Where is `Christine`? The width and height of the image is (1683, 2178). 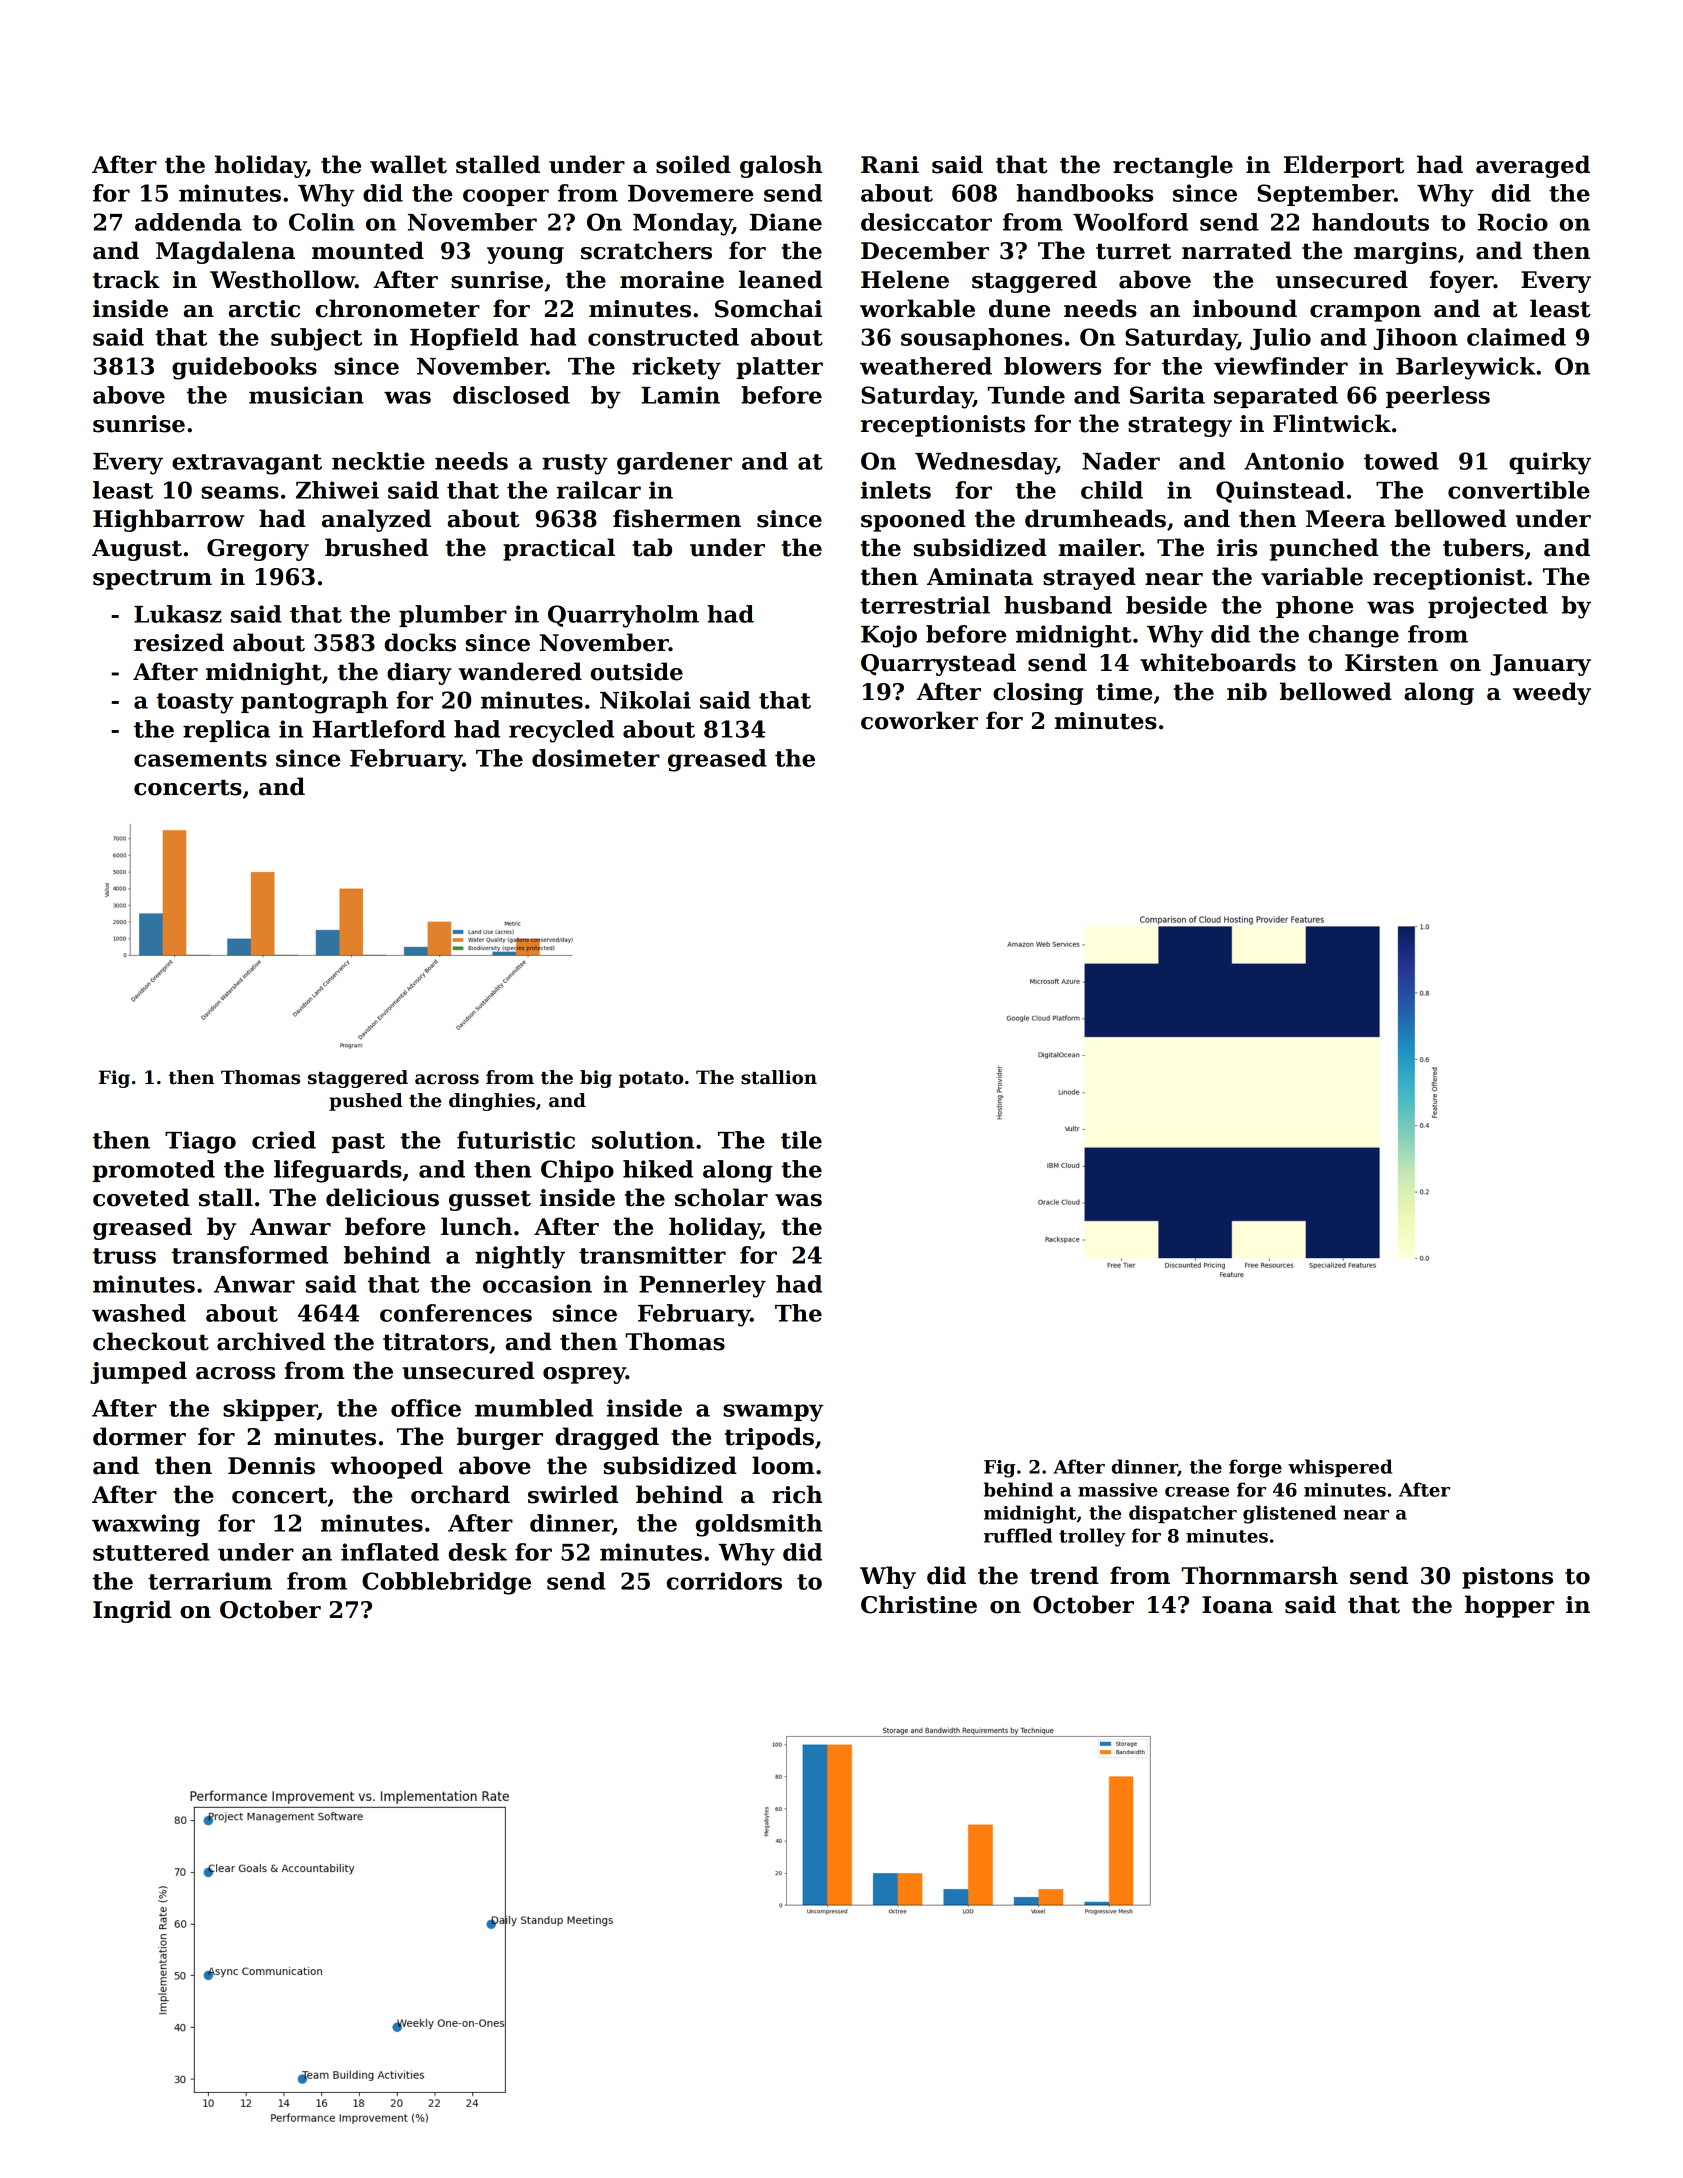
Christine is located at coordinates (919, 1604).
